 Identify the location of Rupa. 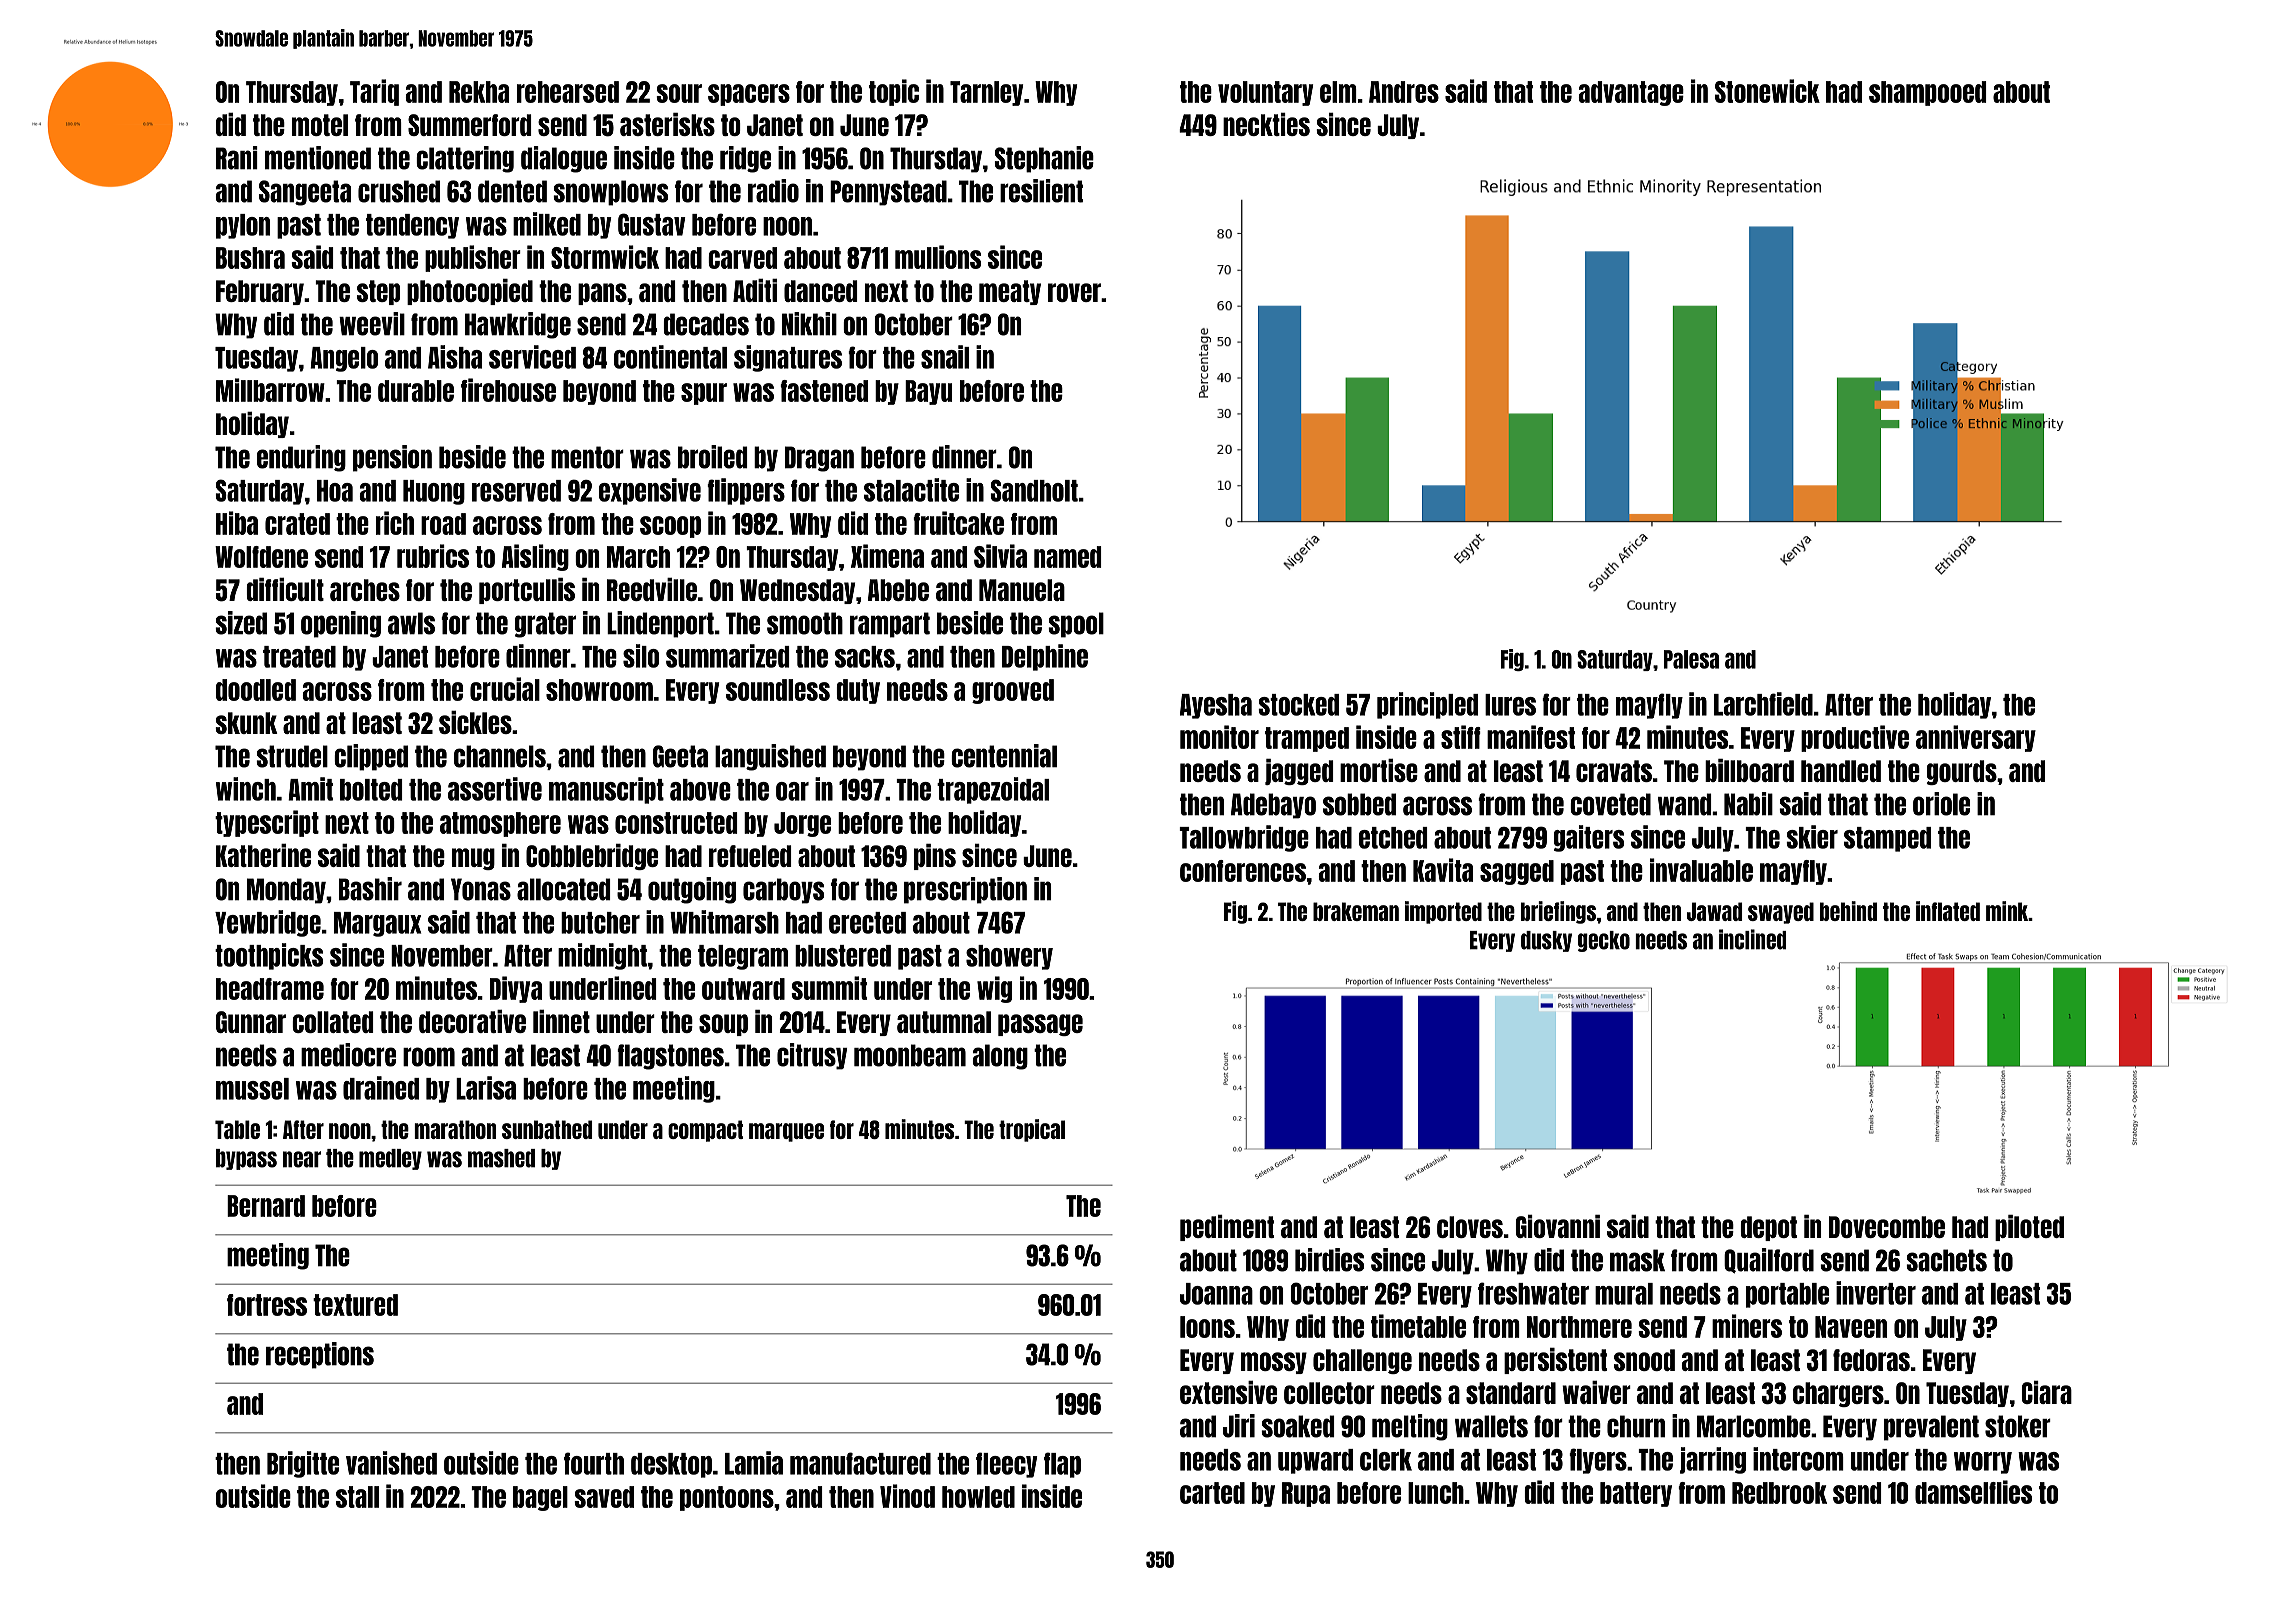
(1306, 1494).
